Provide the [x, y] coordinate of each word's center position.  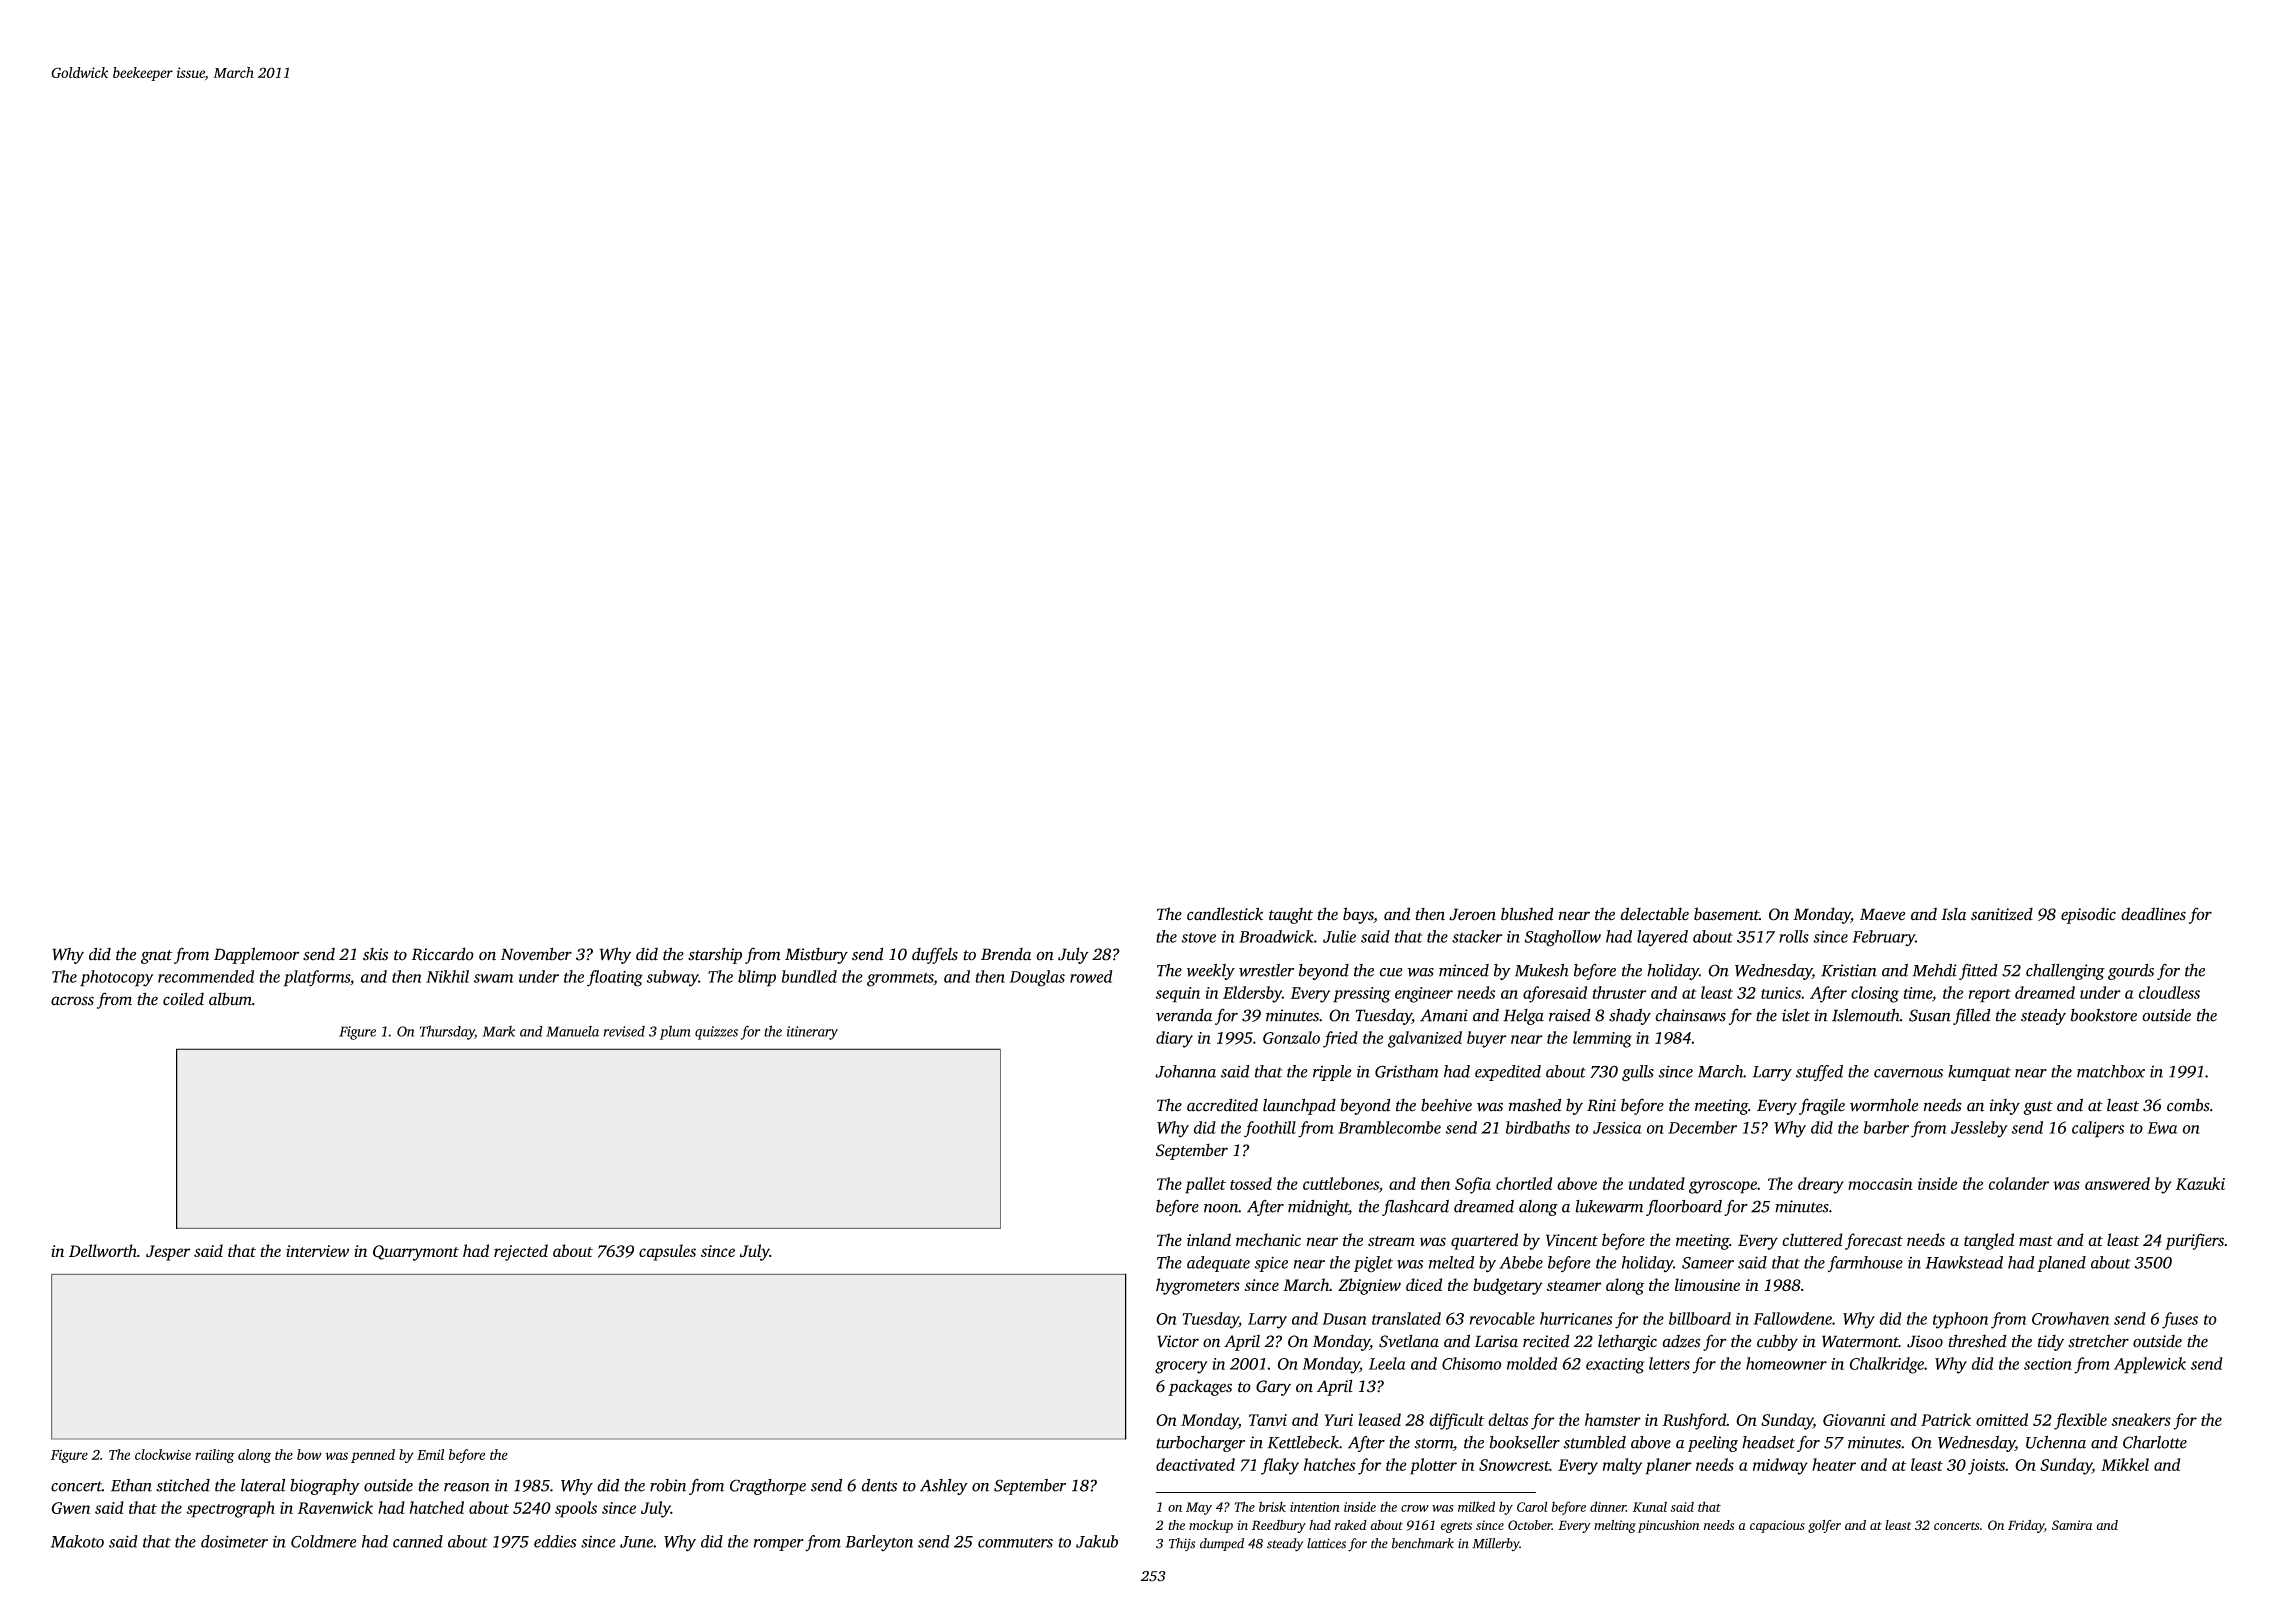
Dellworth [103, 1250]
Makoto [77, 1541]
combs [2188, 1105]
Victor [1178, 1341]
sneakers [2141, 1419]
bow [309, 1454]
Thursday [447, 1032]
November [536, 954]
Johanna [1185, 1071]
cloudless [2169, 992]
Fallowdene [1792, 1318]
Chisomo [1472, 1363]
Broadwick [1276, 936]
